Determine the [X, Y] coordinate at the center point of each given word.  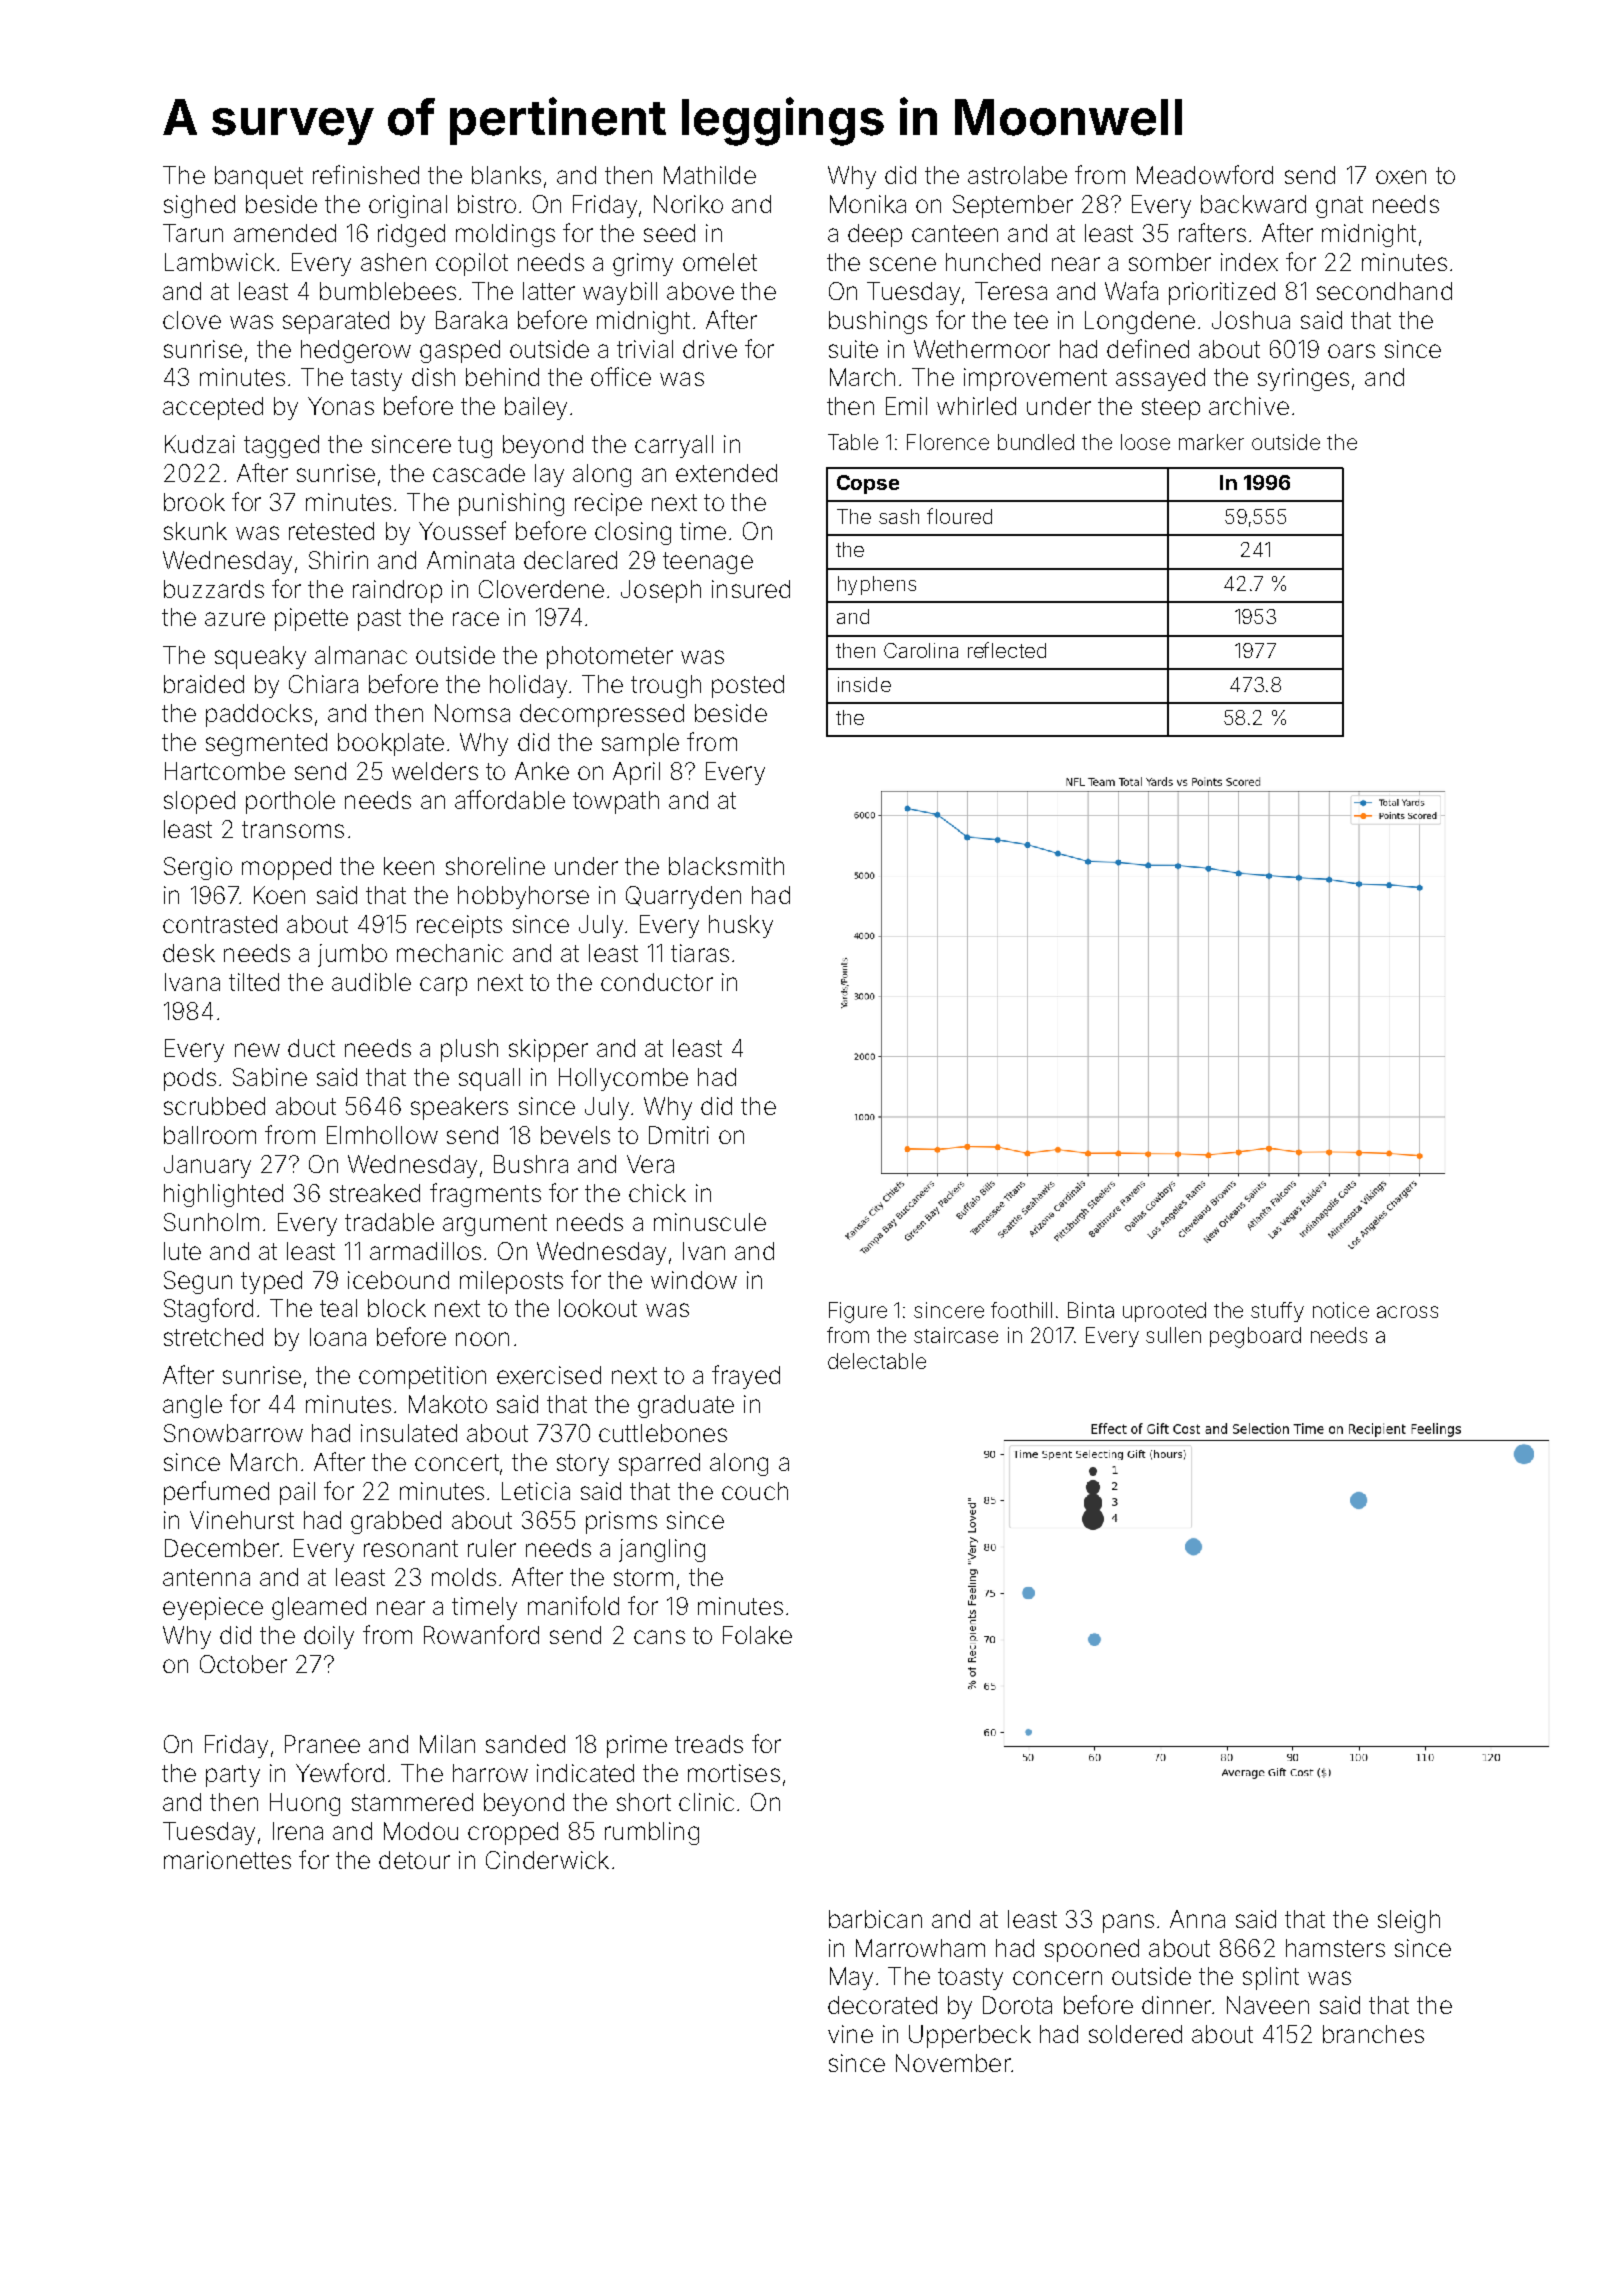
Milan [447, 1744]
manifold [573, 1605]
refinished [366, 174]
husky [741, 926]
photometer [610, 657]
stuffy [1277, 1312]
